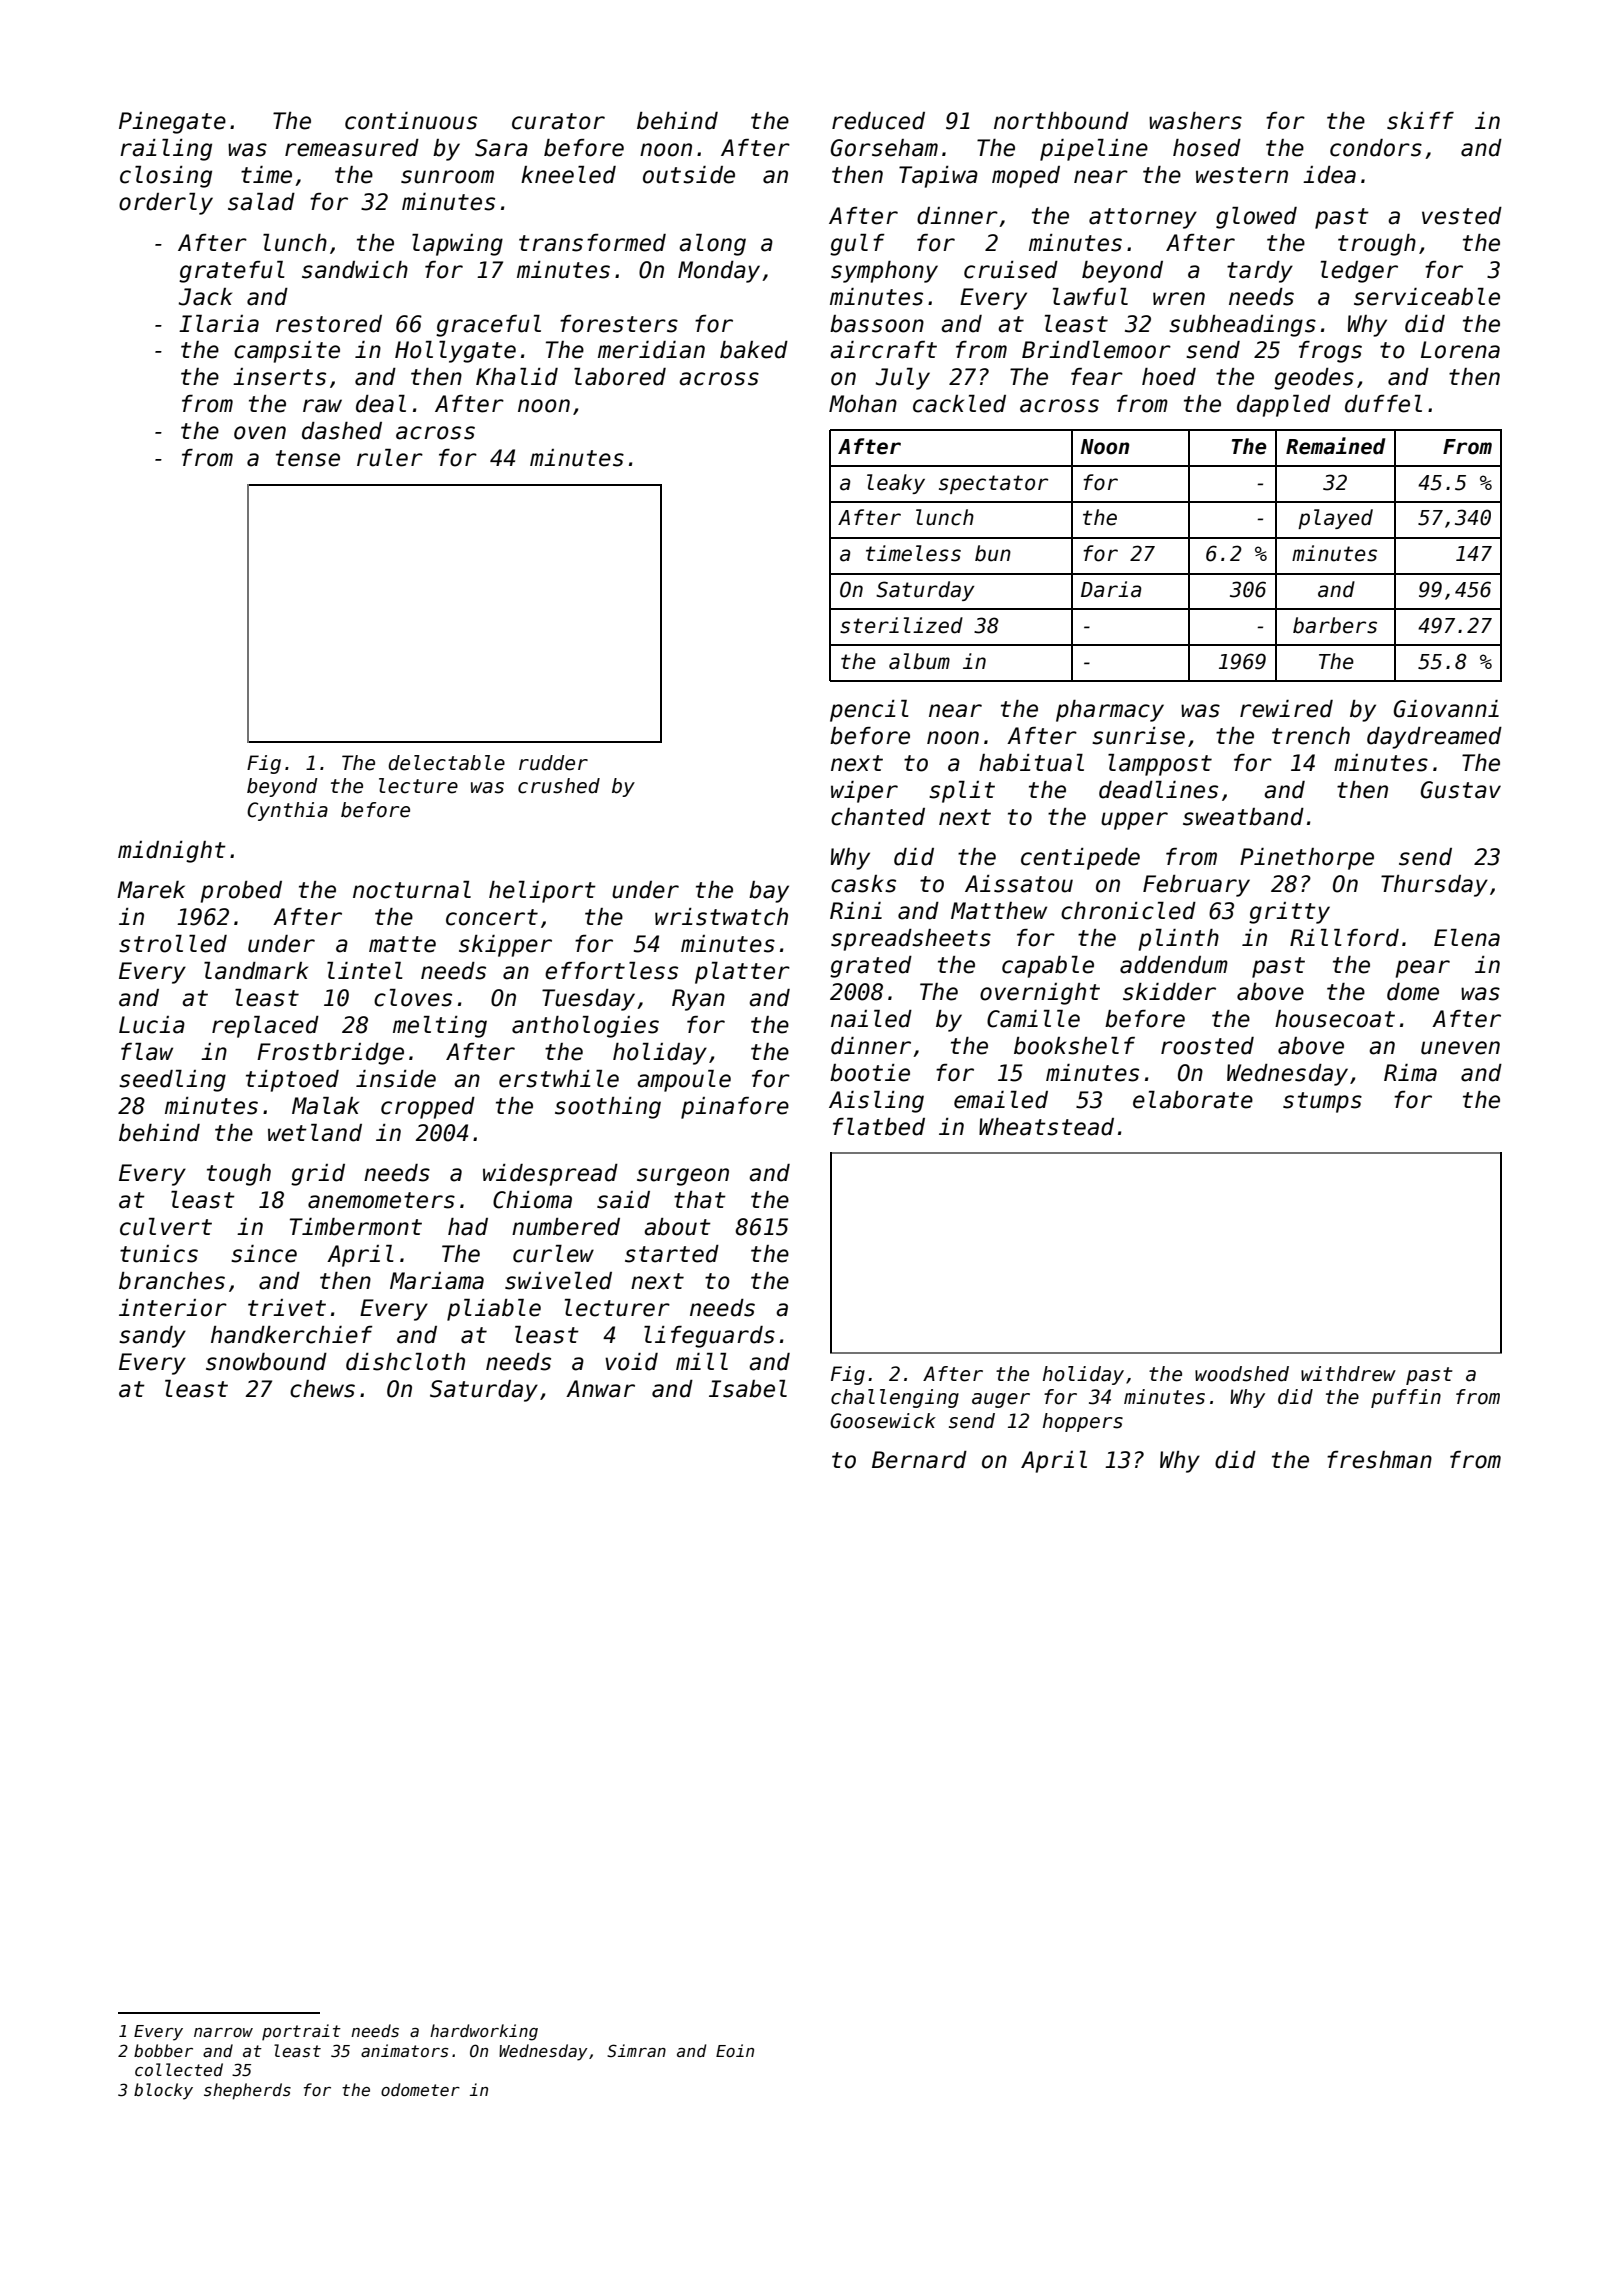 The image size is (1620, 2292). I want to click on Eoin, so click(735, 2050).
